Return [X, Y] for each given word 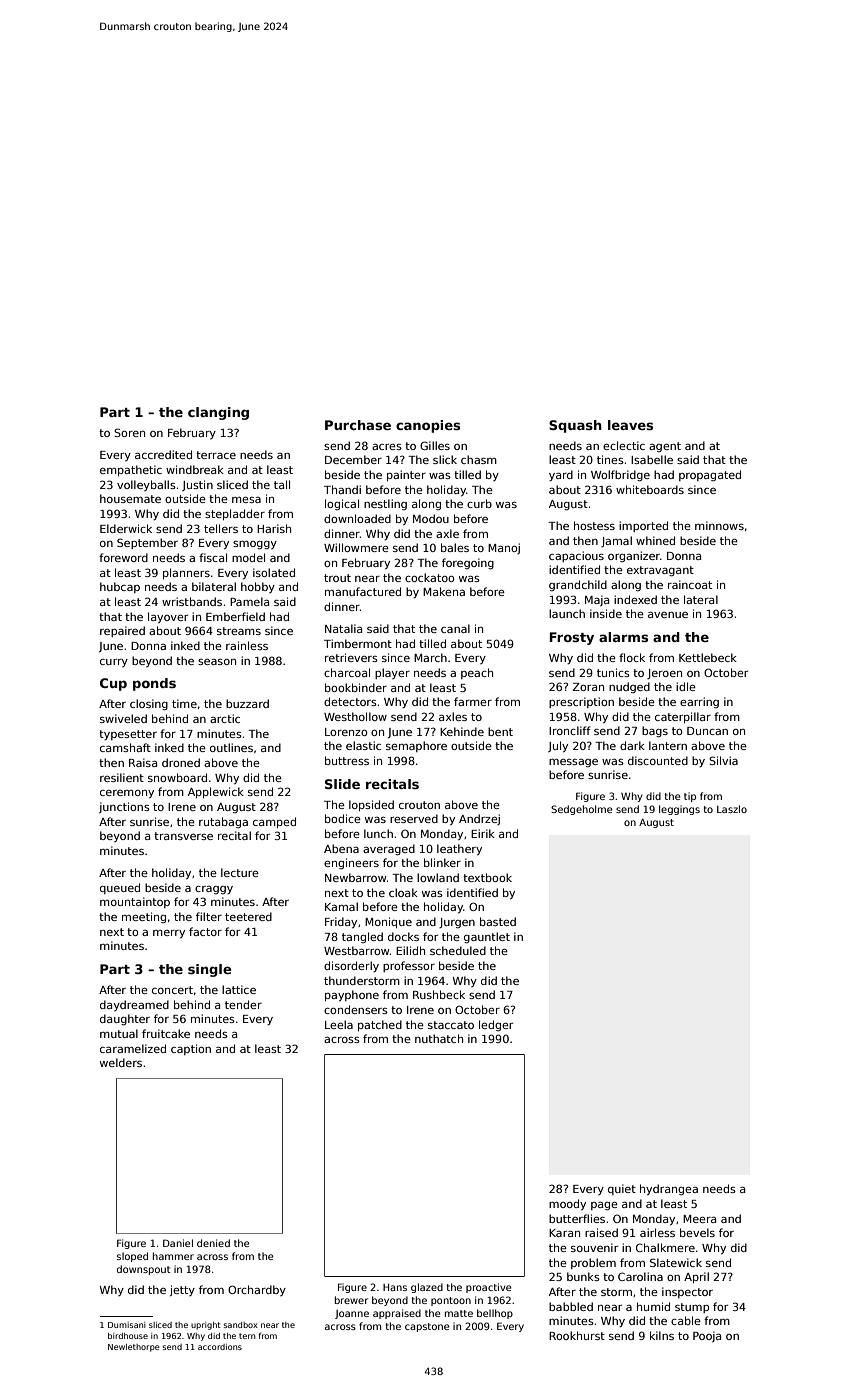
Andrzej [479, 819]
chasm [479, 459]
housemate [130, 498]
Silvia [723, 760]
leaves [630, 425]
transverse [183, 836]
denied [213, 1243]
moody [567, 1204]
